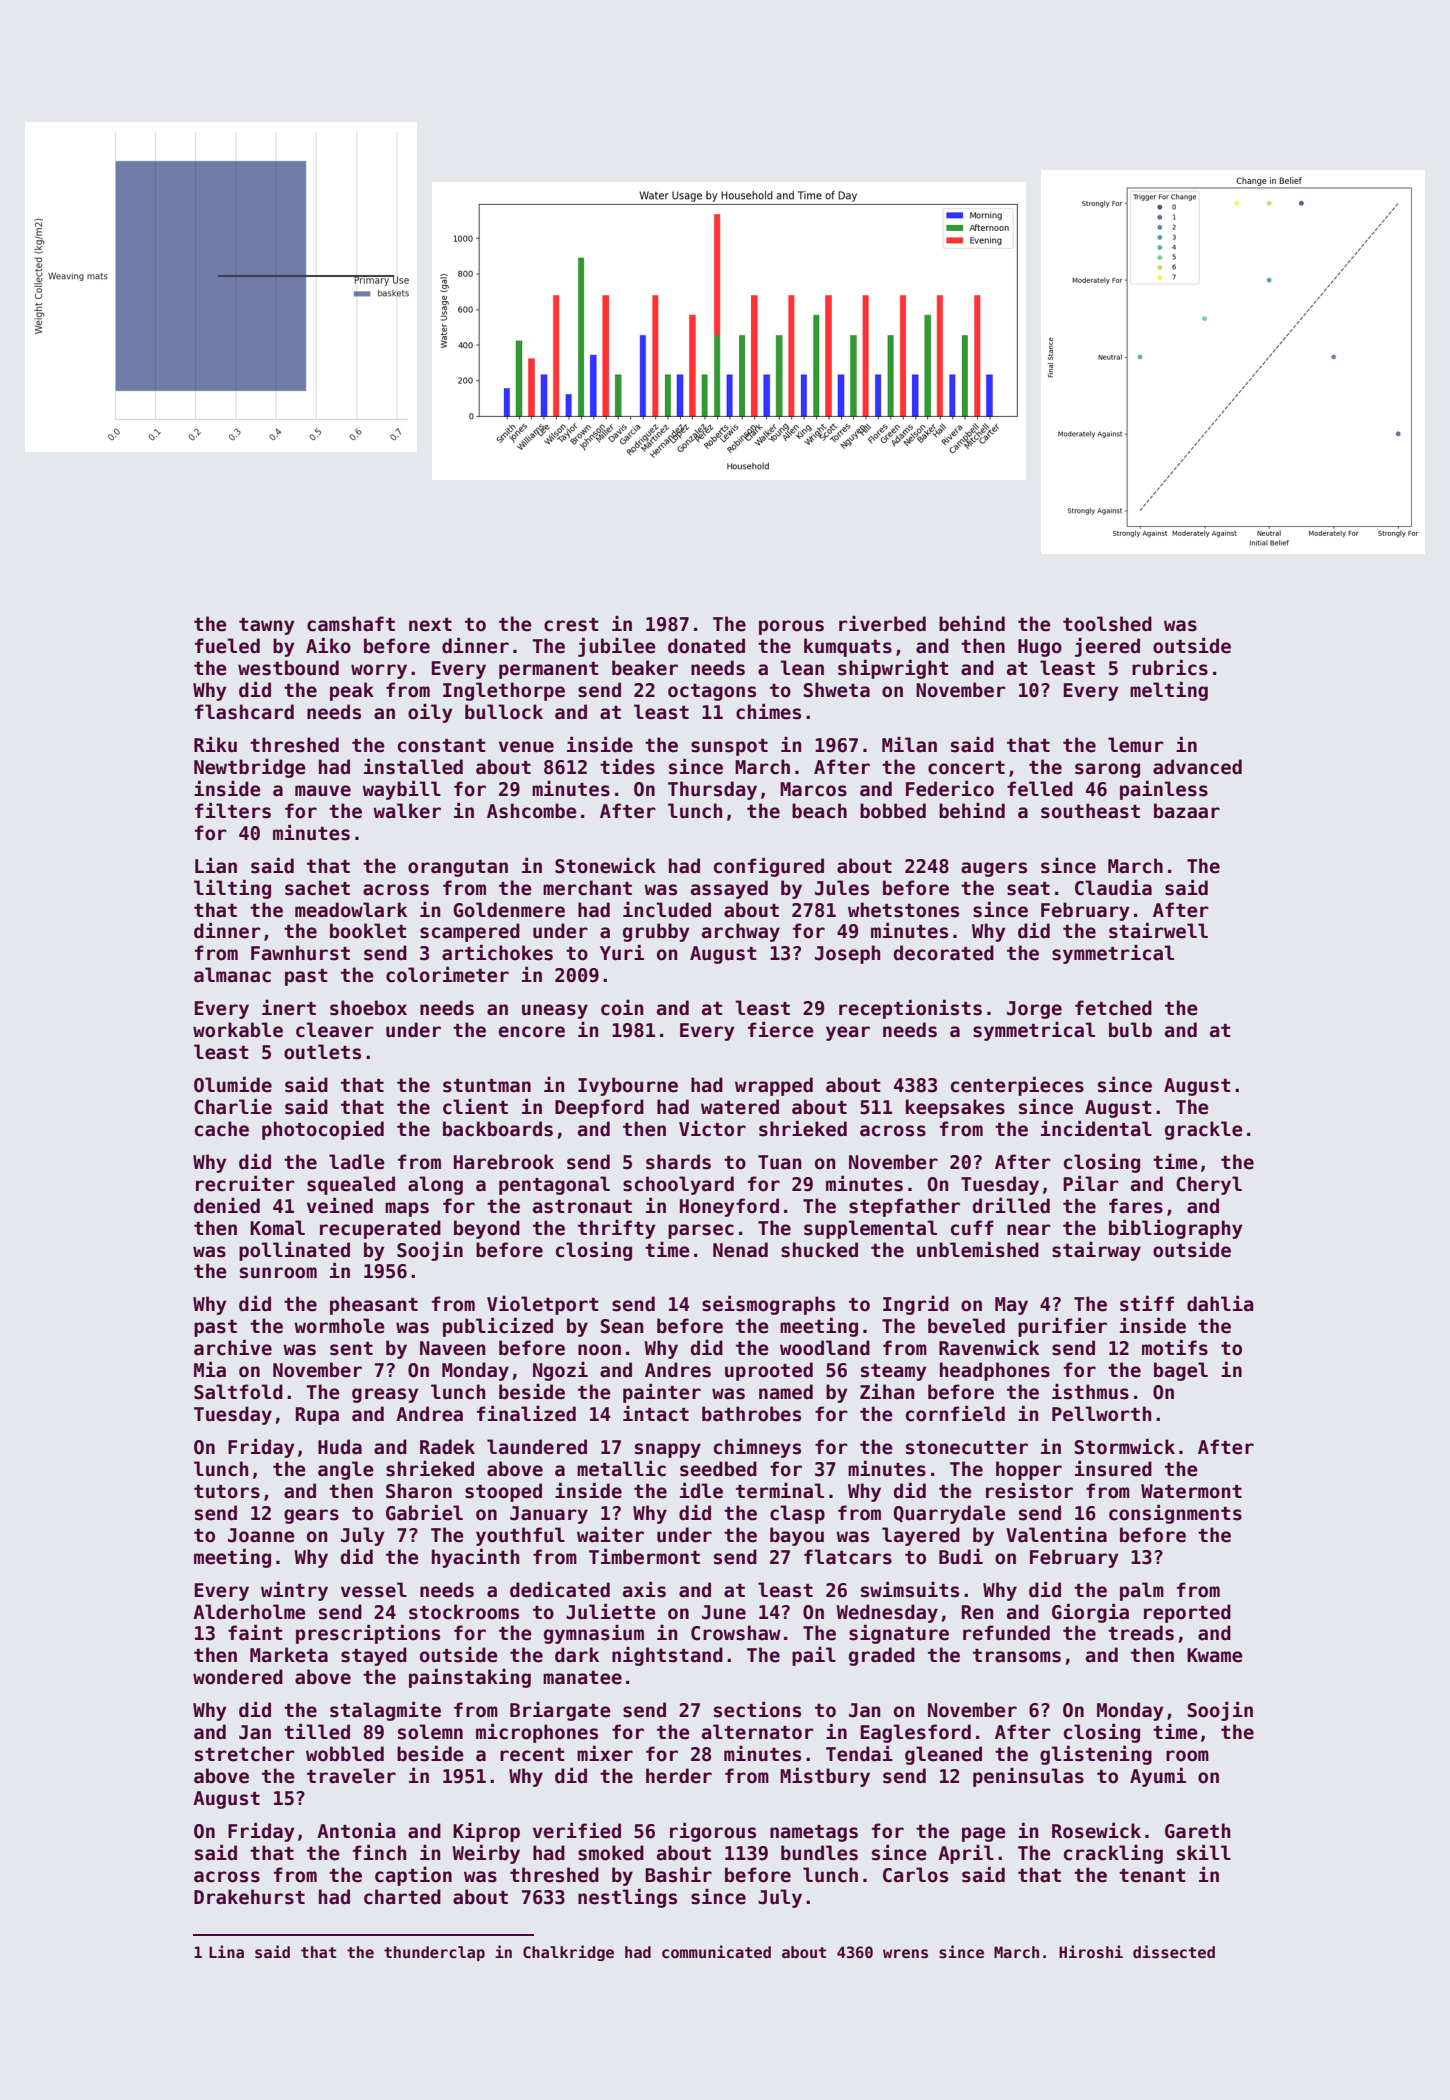  Describe the element at coordinates (1006, 1633) in the image. I see `refunded` at that location.
